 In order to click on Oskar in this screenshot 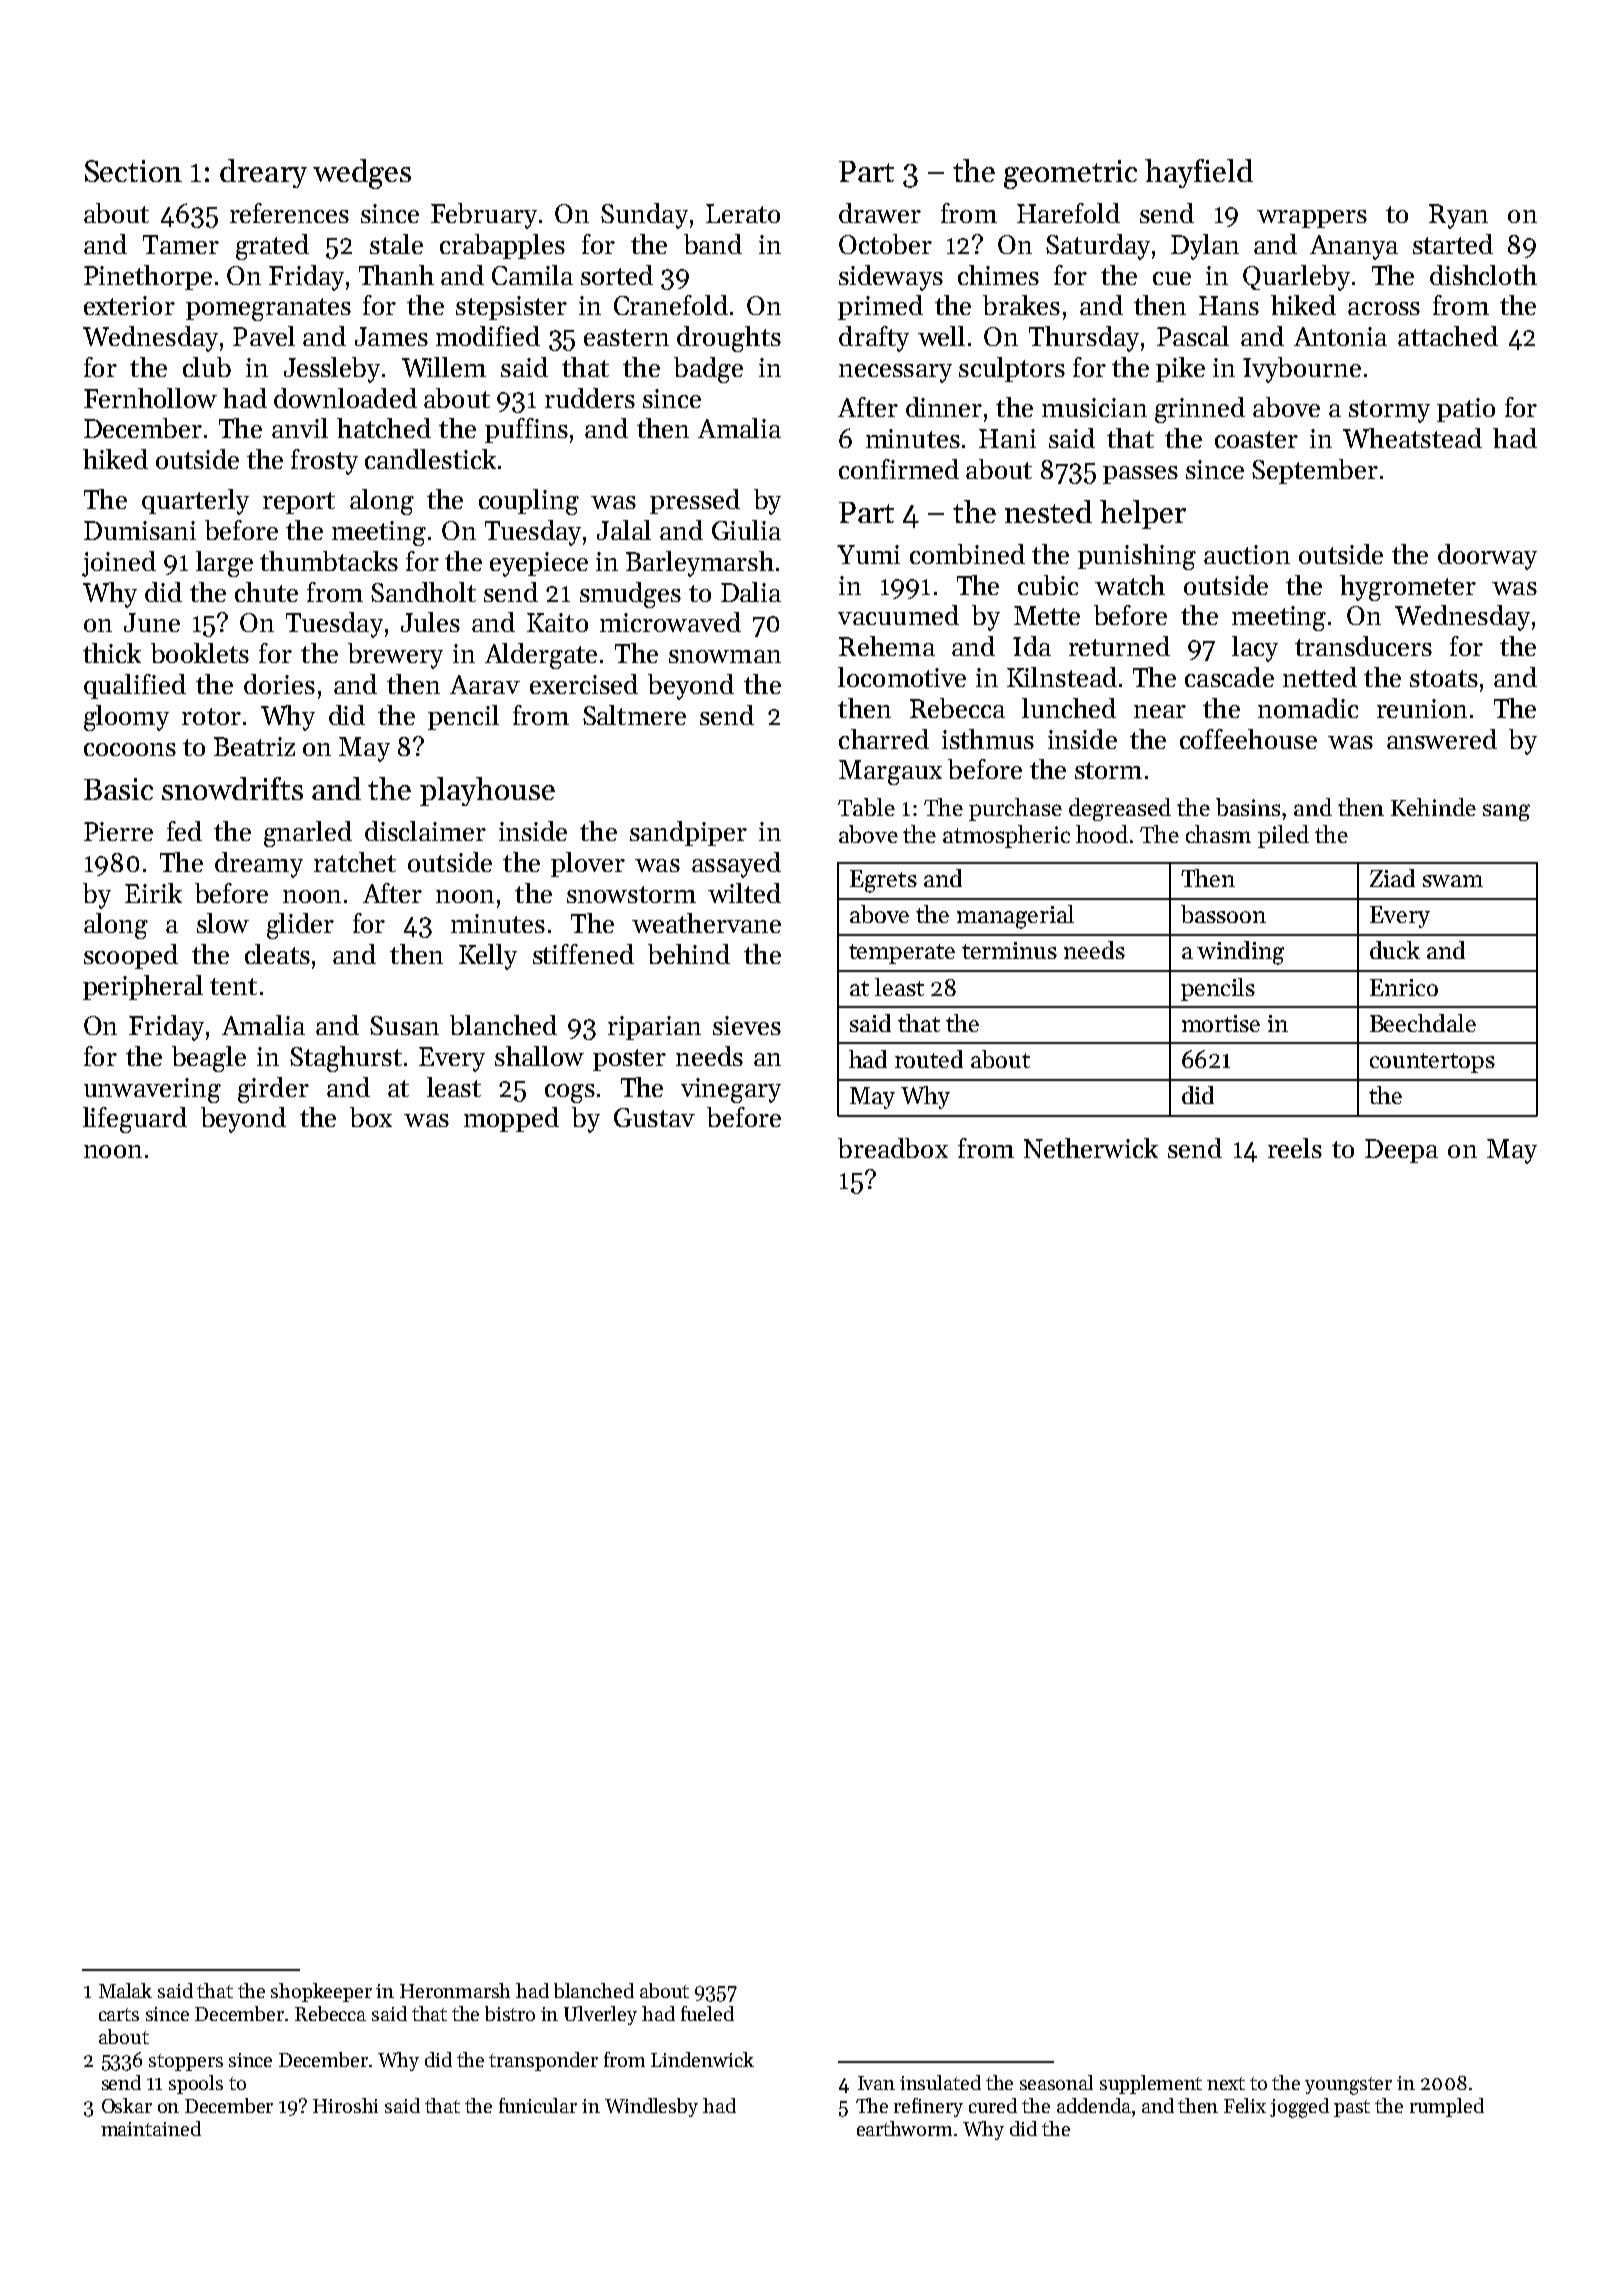, I will do `click(127, 2105)`.
